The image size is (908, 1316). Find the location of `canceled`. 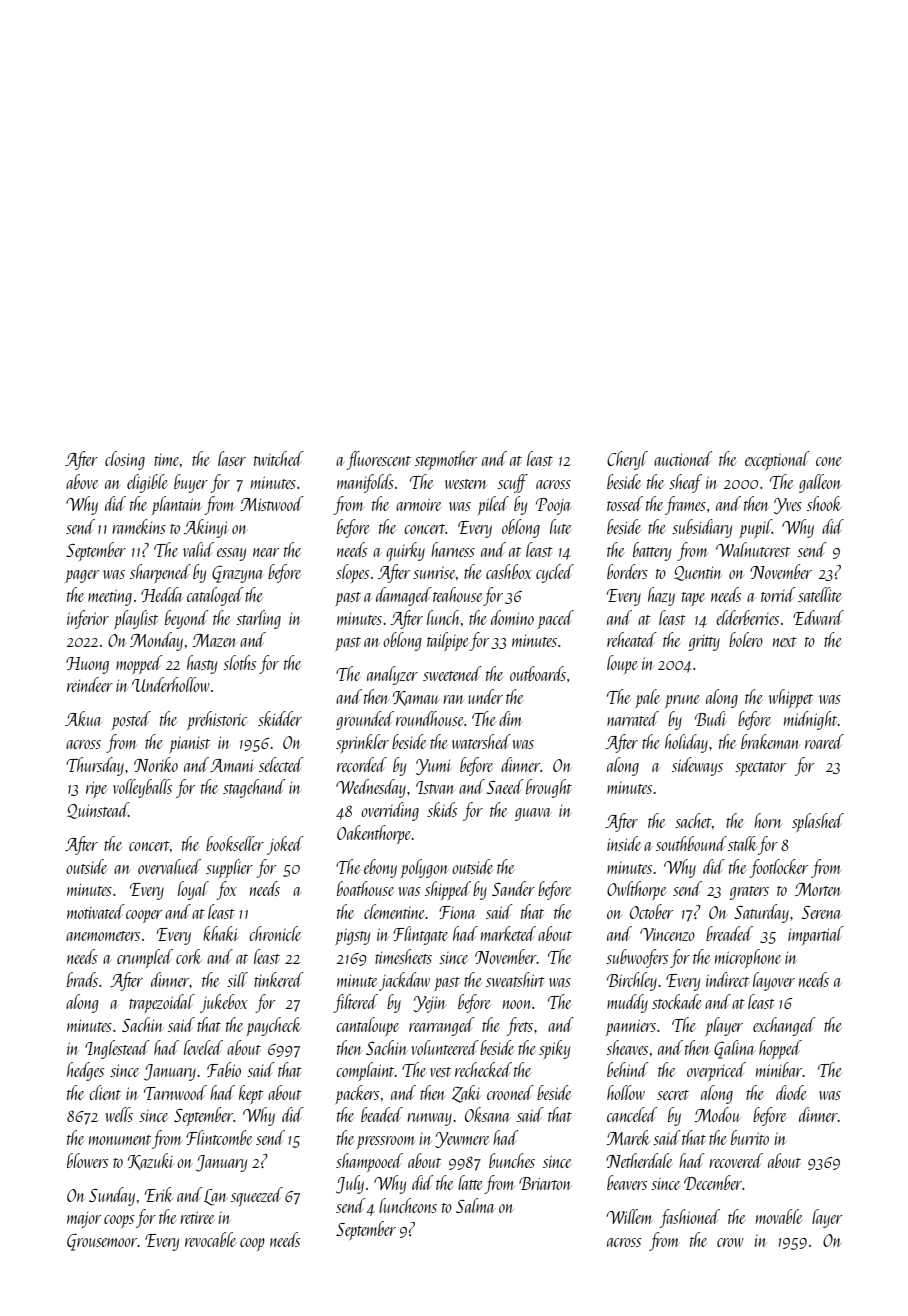

canceled is located at coordinates (632, 1114).
